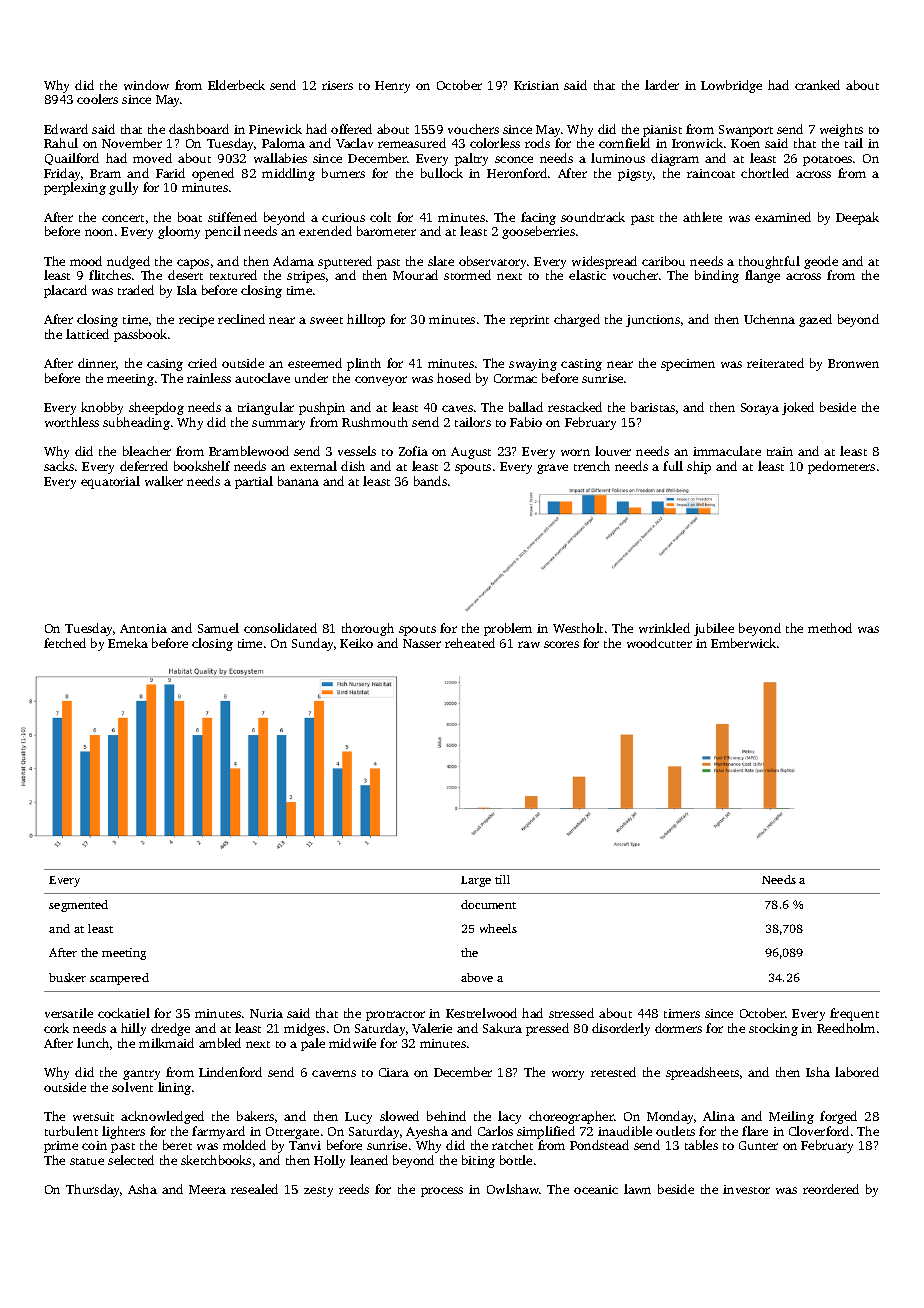 The height and width of the document is (1308, 924). Describe the element at coordinates (815, 320) in the document. I see `gazed` at that location.
